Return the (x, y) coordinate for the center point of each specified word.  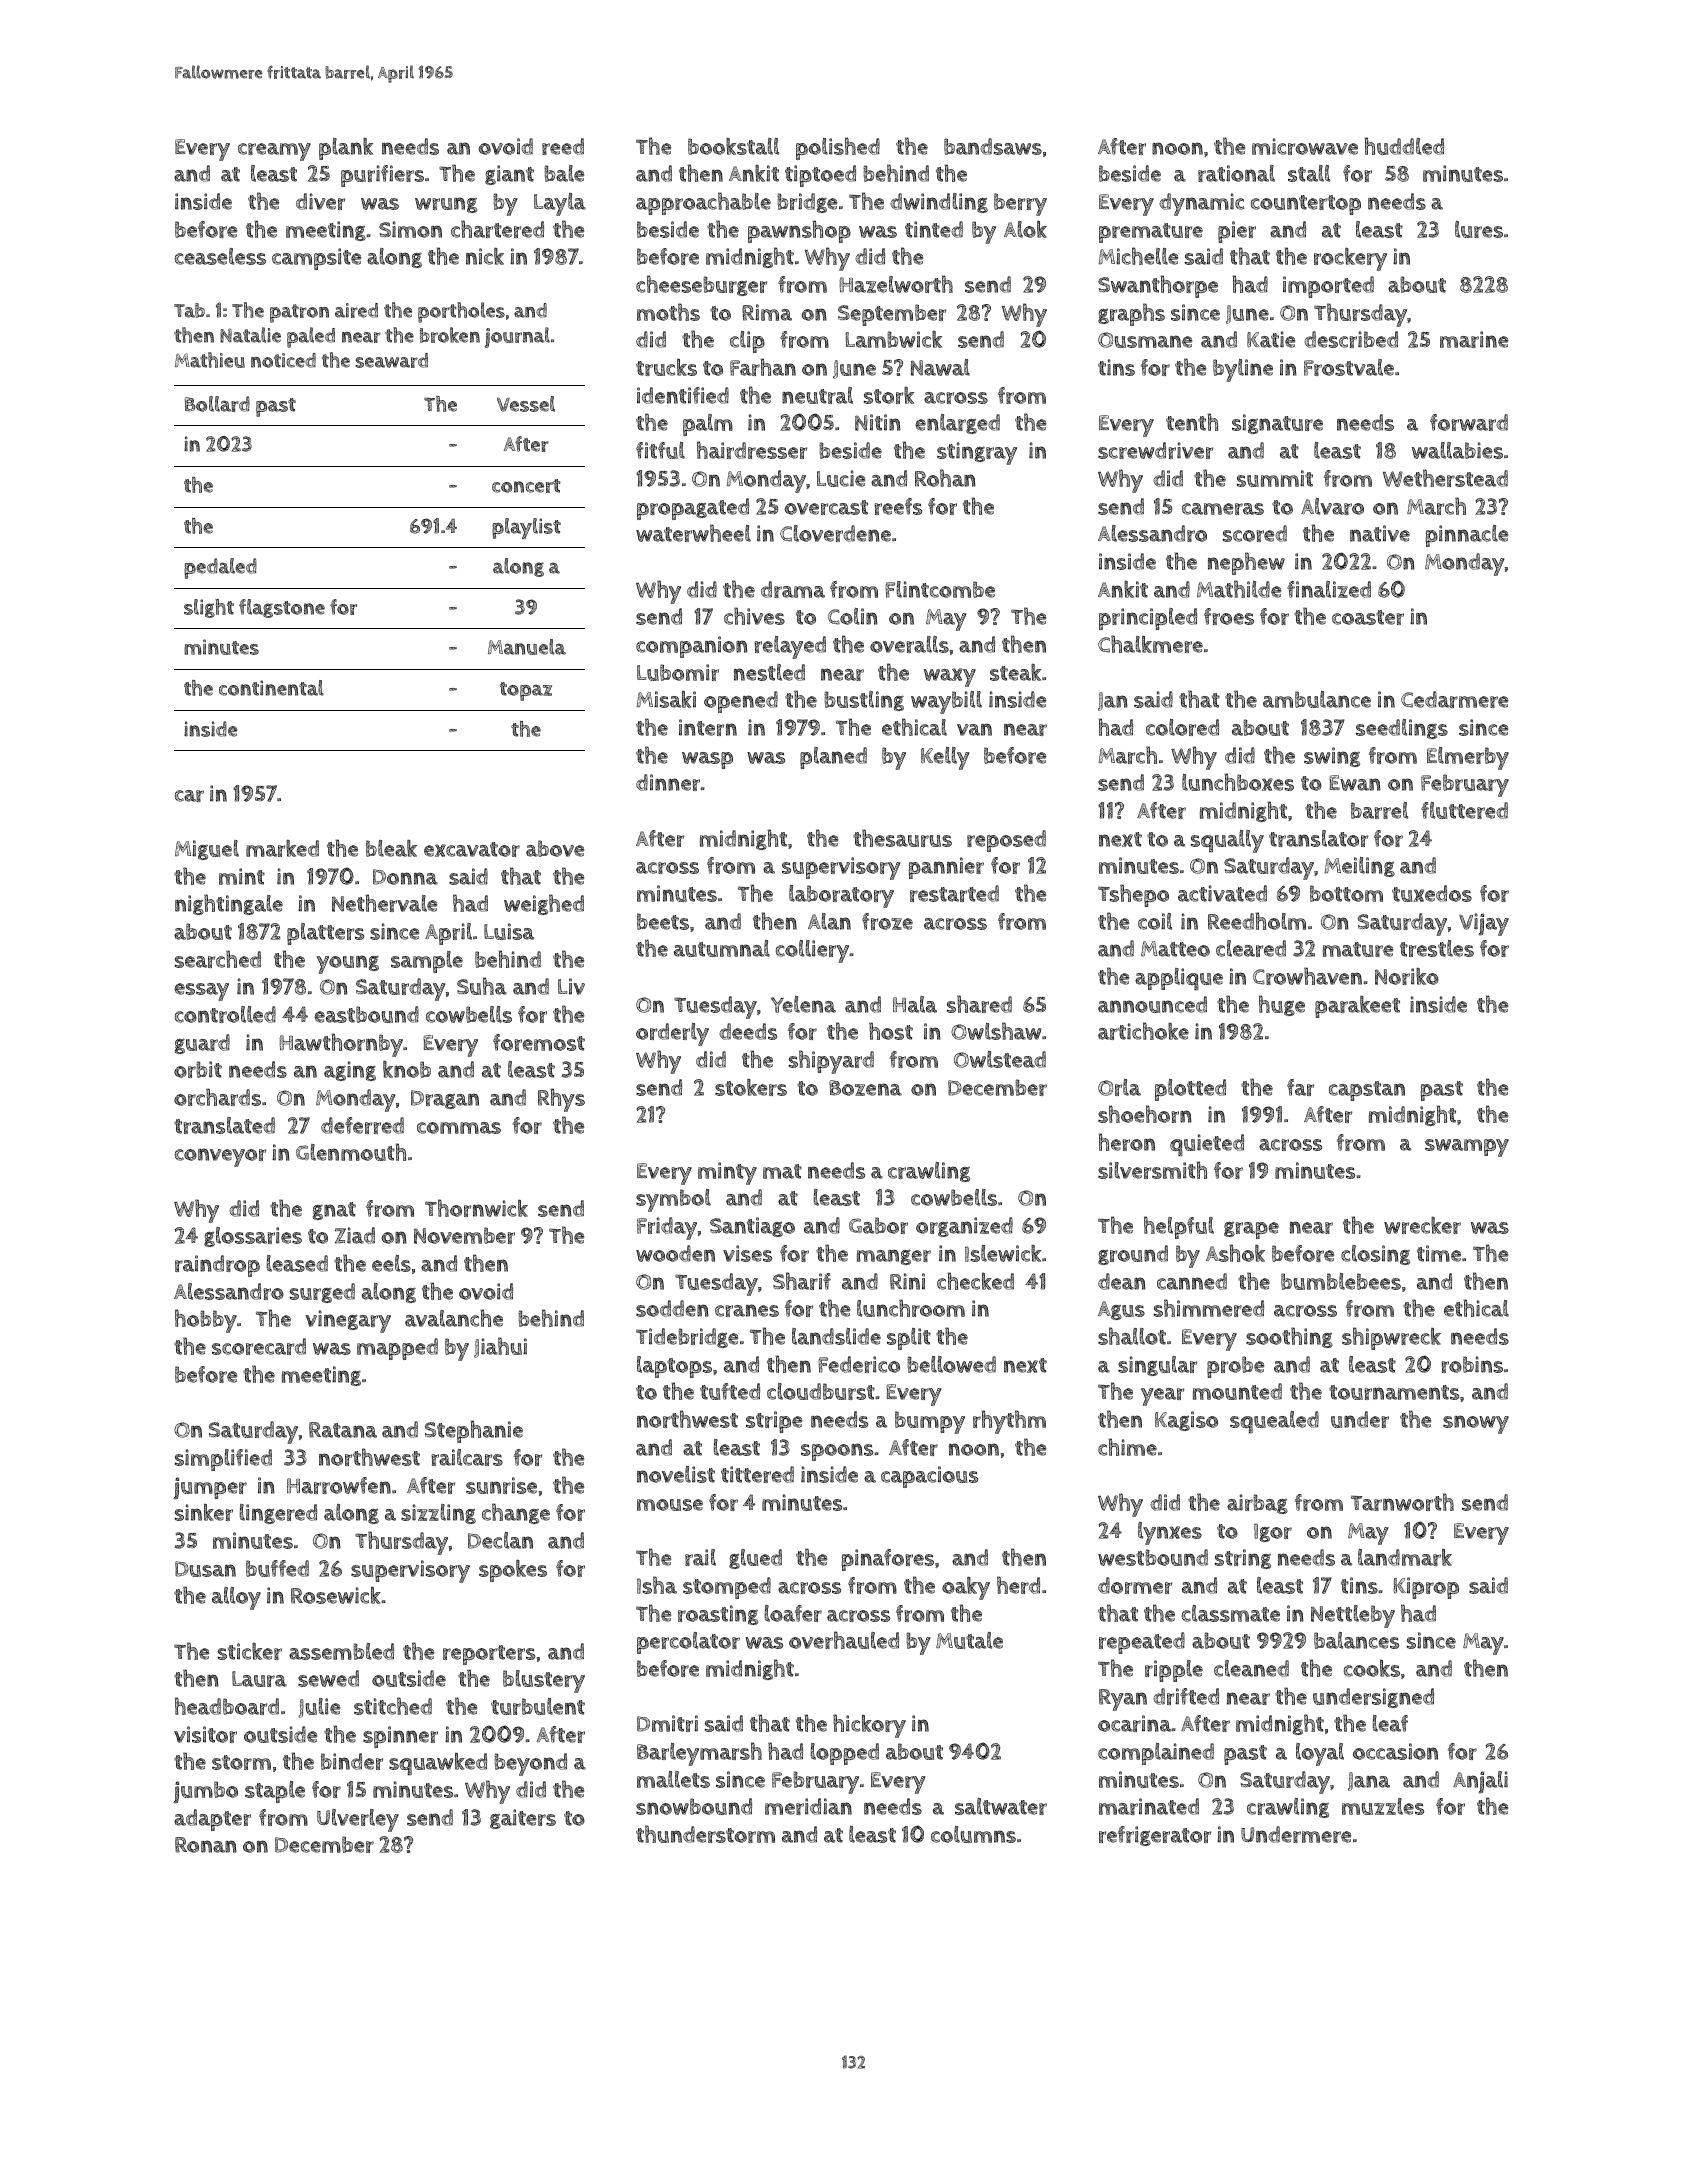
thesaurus (902, 838)
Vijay (1484, 924)
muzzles (1383, 1806)
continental (271, 688)
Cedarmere (1454, 699)
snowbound (694, 1806)
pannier (946, 868)
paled (311, 337)
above (555, 848)
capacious (929, 1477)
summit (1275, 478)
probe (1235, 1367)
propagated (693, 509)
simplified (223, 1460)
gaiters (523, 1819)
